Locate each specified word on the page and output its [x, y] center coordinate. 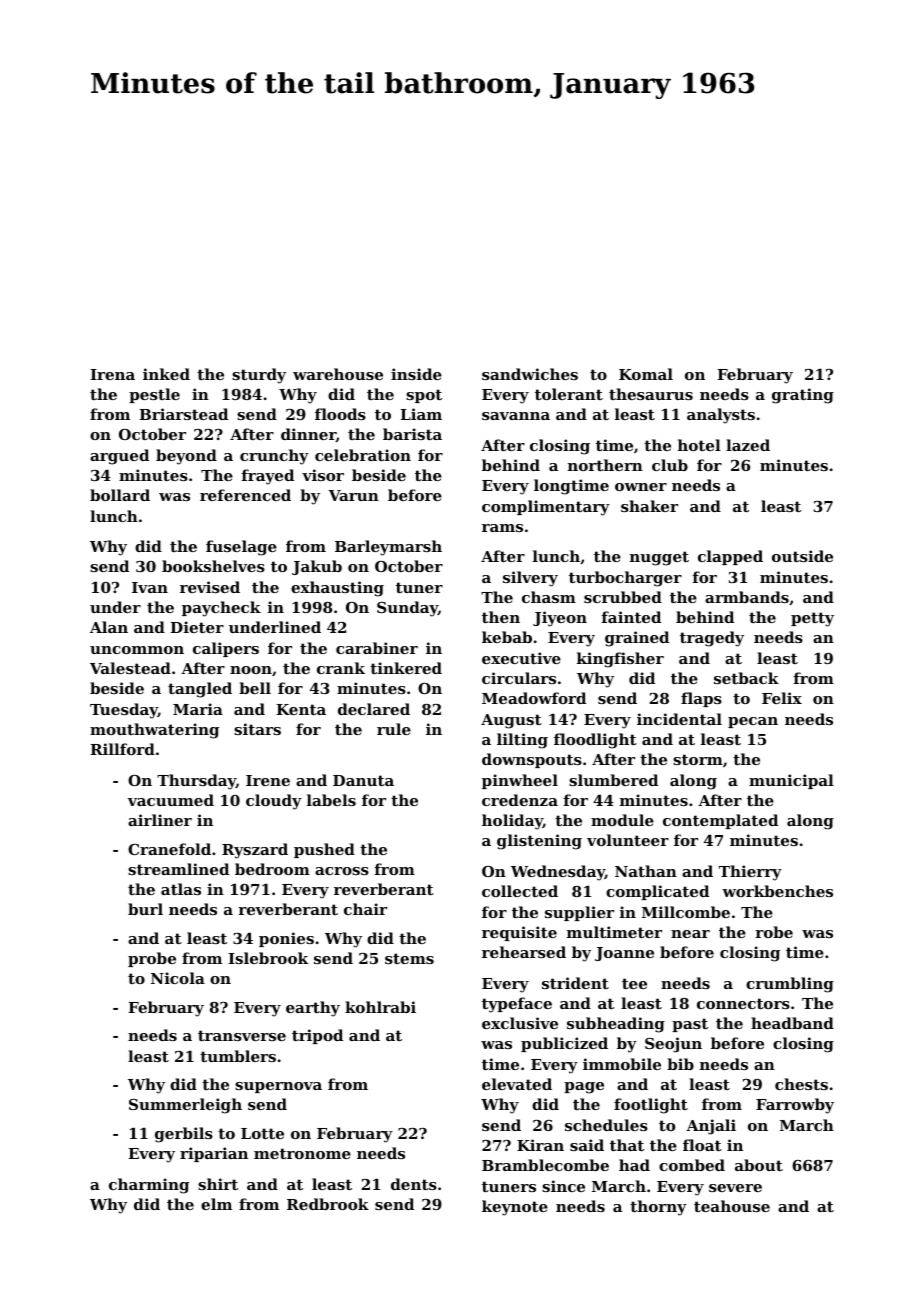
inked [166, 374]
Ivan [150, 587]
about [759, 1165]
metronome [302, 1153]
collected [520, 891]
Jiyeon [560, 619]
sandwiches [530, 374]
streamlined [178, 869]
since [563, 1186]
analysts [721, 416]
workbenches [777, 891]
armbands [747, 597]
